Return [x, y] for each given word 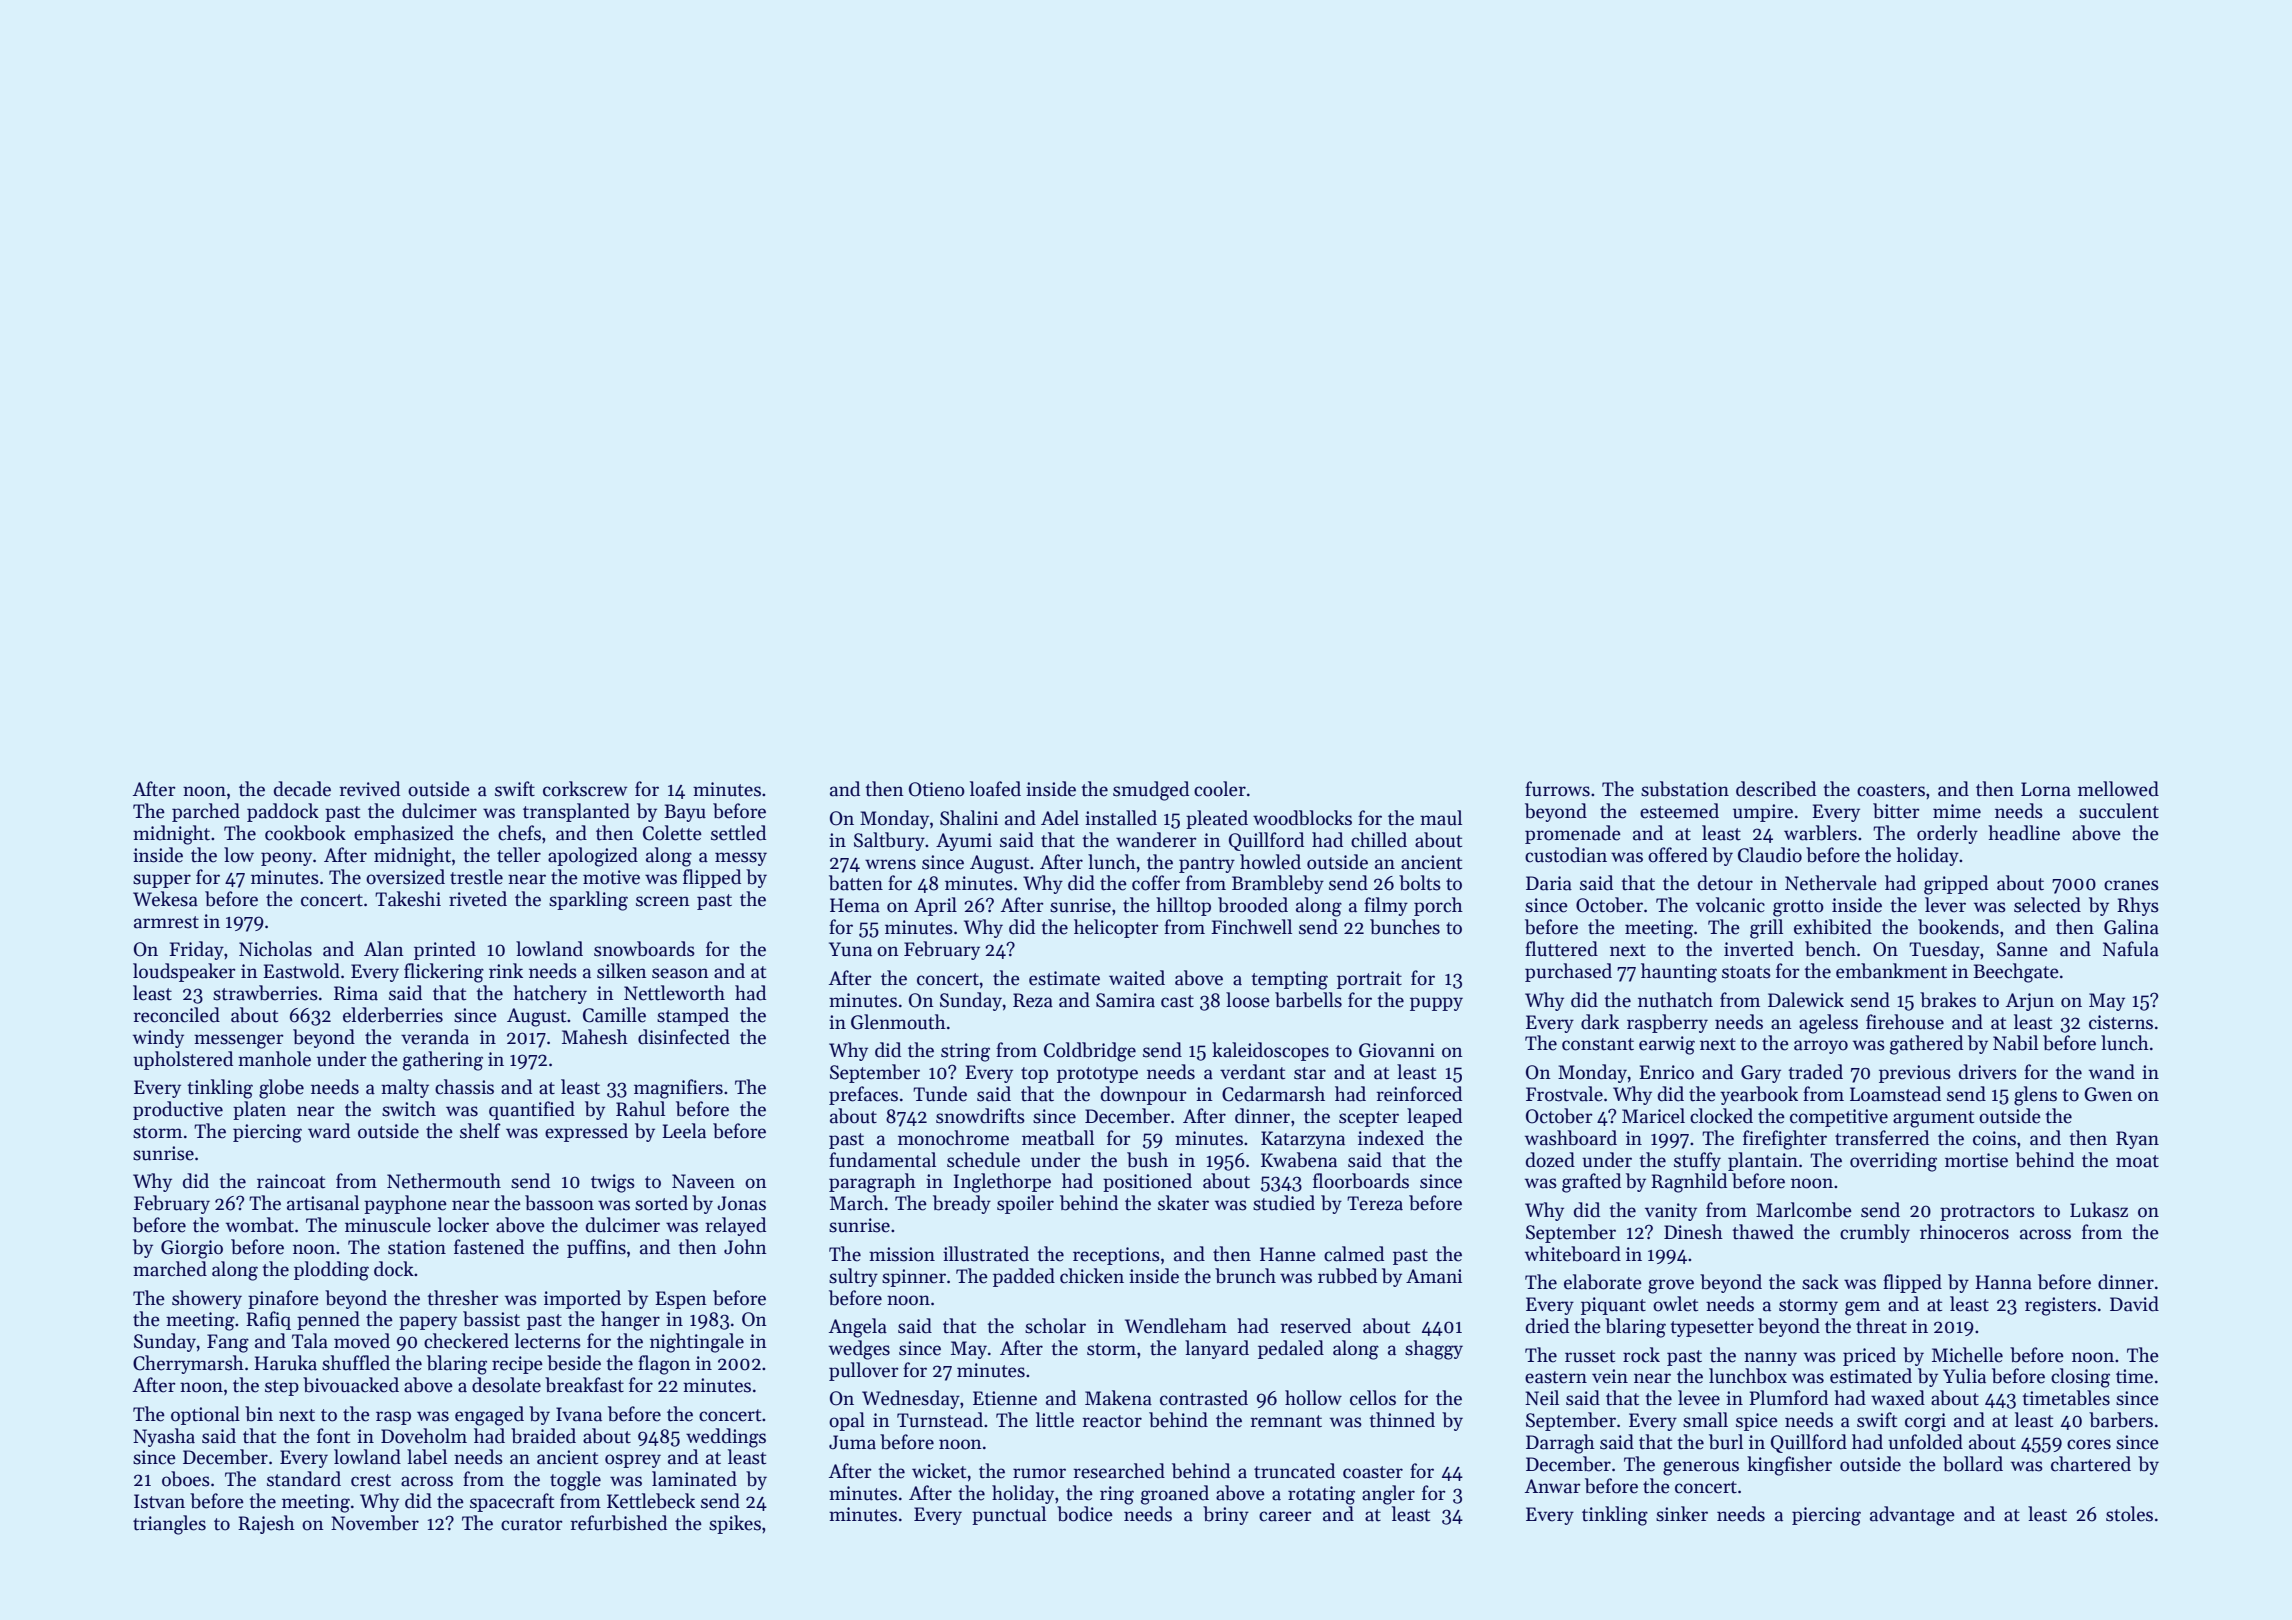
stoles [2129, 1514]
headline [2024, 833]
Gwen [2108, 1094]
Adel [1060, 818]
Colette [672, 833]
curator [532, 1524]
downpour [1144, 1095]
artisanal [323, 1203]
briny [1226, 1515]
